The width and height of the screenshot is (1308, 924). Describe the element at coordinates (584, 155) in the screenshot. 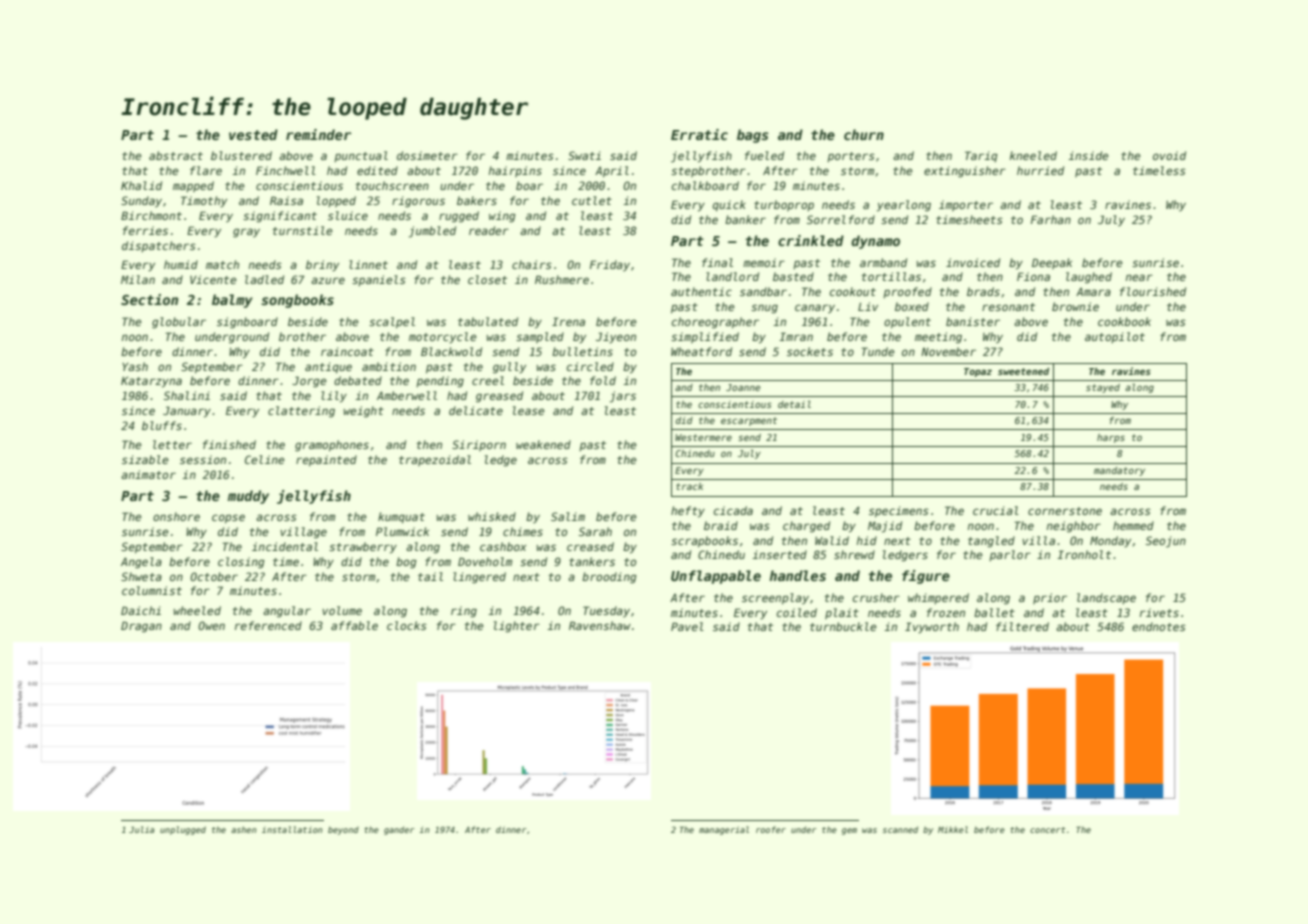

I see `Swati` at that location.
